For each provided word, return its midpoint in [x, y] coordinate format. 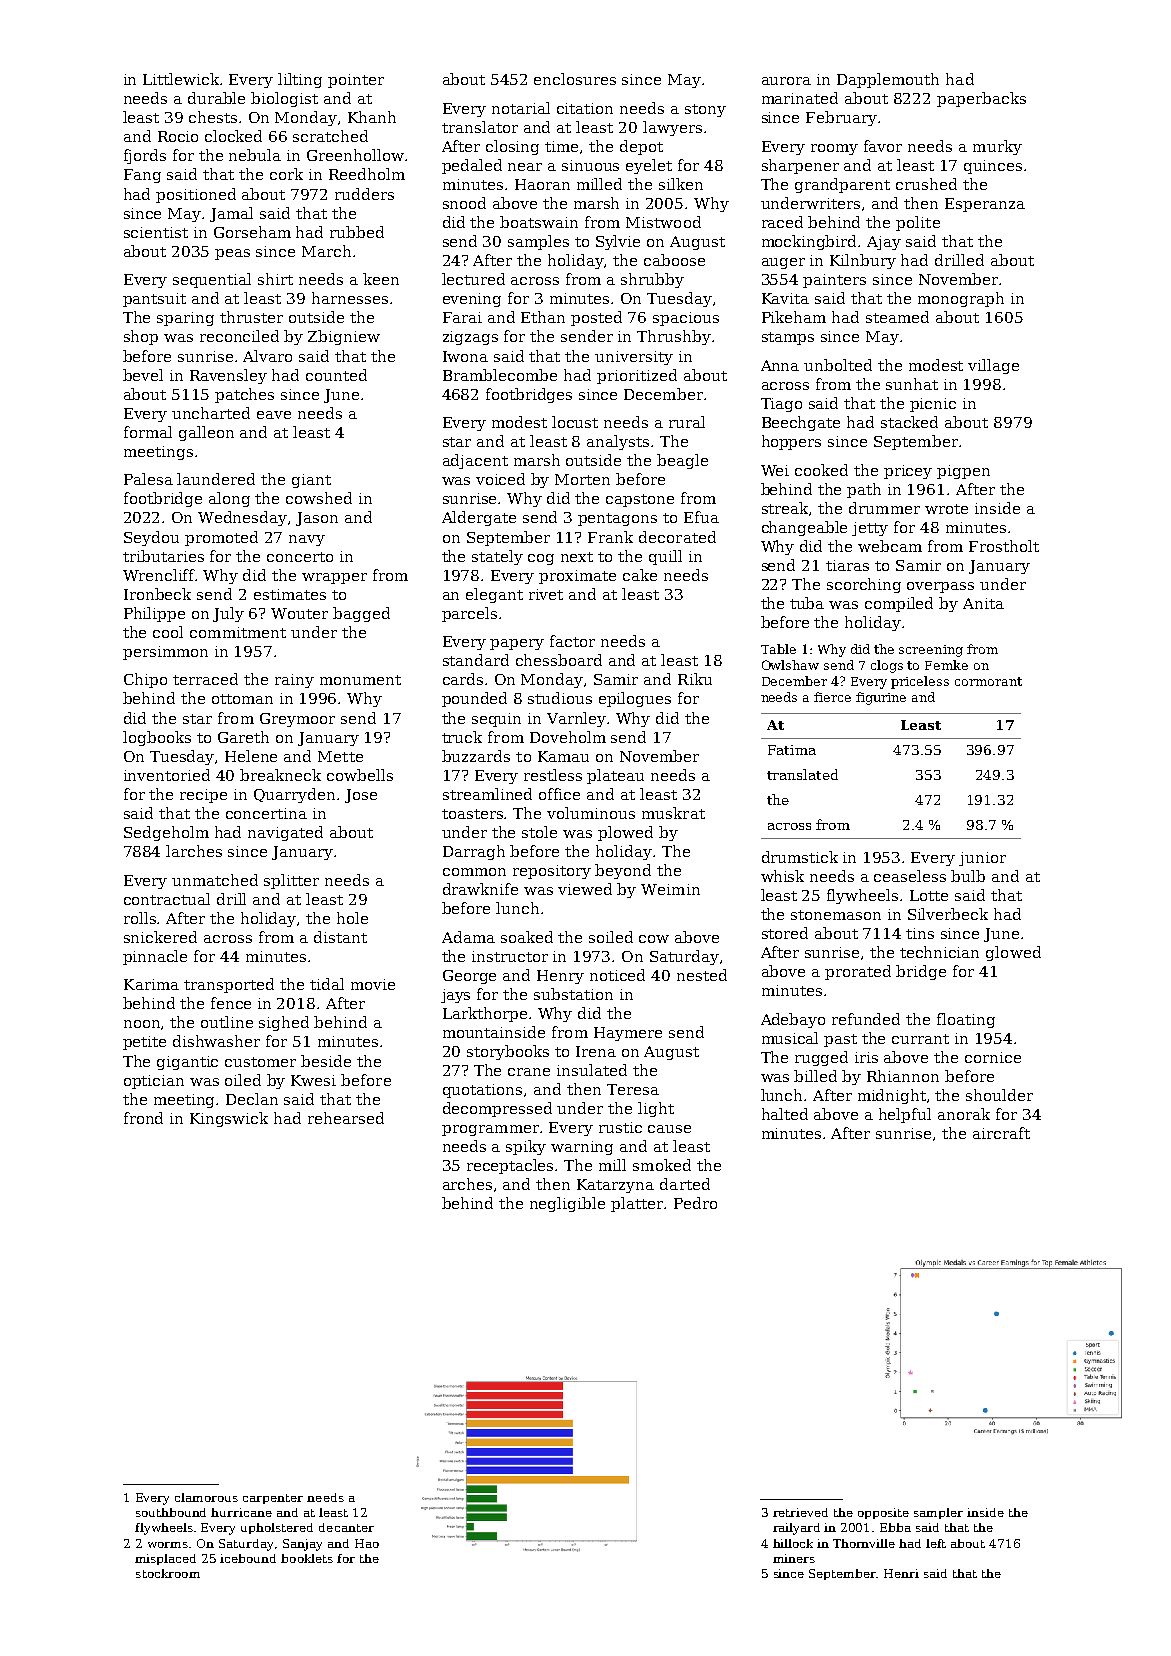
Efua [701, 517]
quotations [482, 1091]
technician [939, 952]
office [559, 794]
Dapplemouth [888, 80]
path [864, 490]
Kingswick [229, 1119]
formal [148, 432]
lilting [300, 80]
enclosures [575, 79]
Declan [252, 1099]
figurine [881, 698]
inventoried [167, 775]
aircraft [1001, 1133]
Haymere [628, 1034]
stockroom [168, 1573]
